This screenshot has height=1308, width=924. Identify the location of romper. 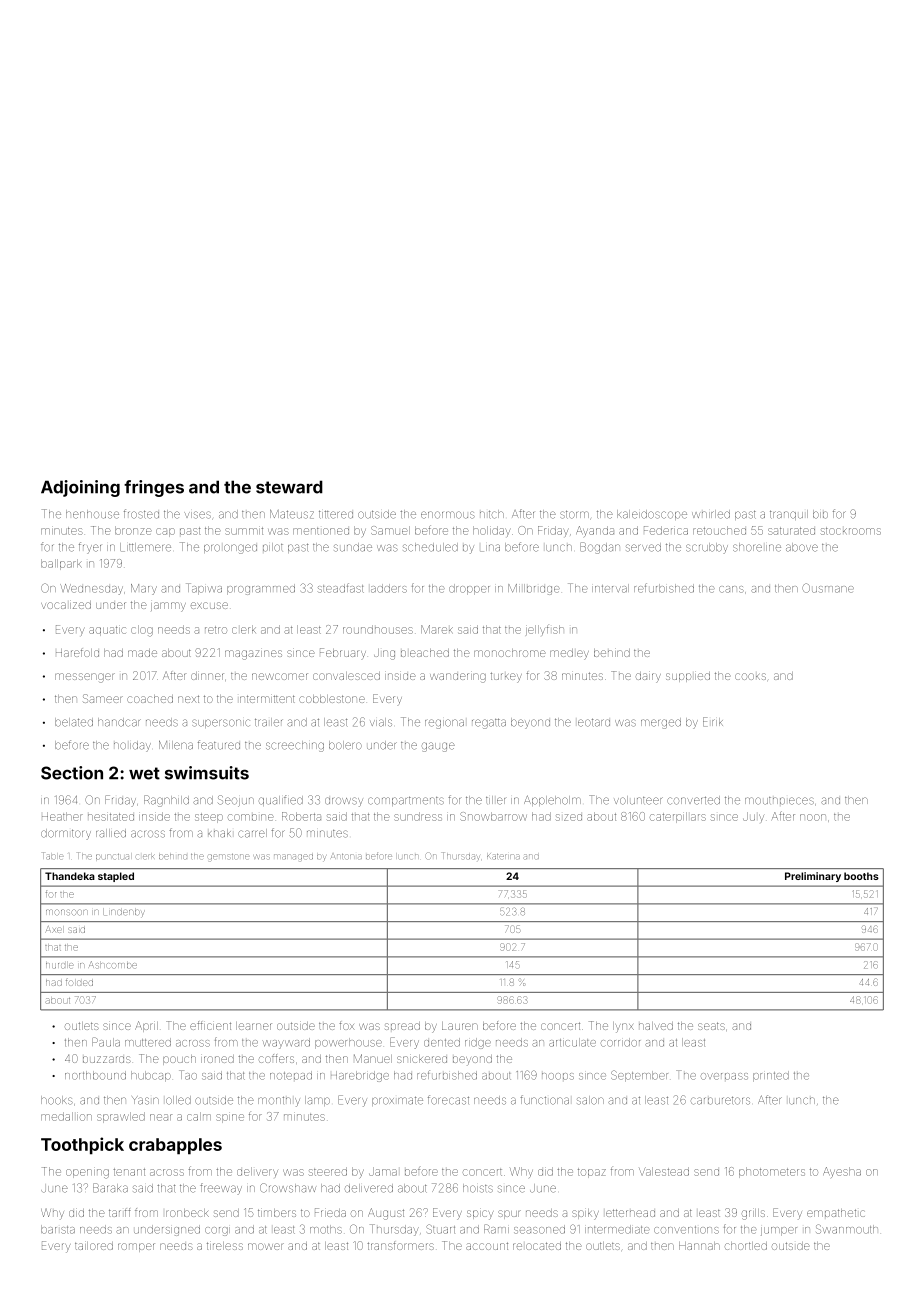
(136, 1247).
